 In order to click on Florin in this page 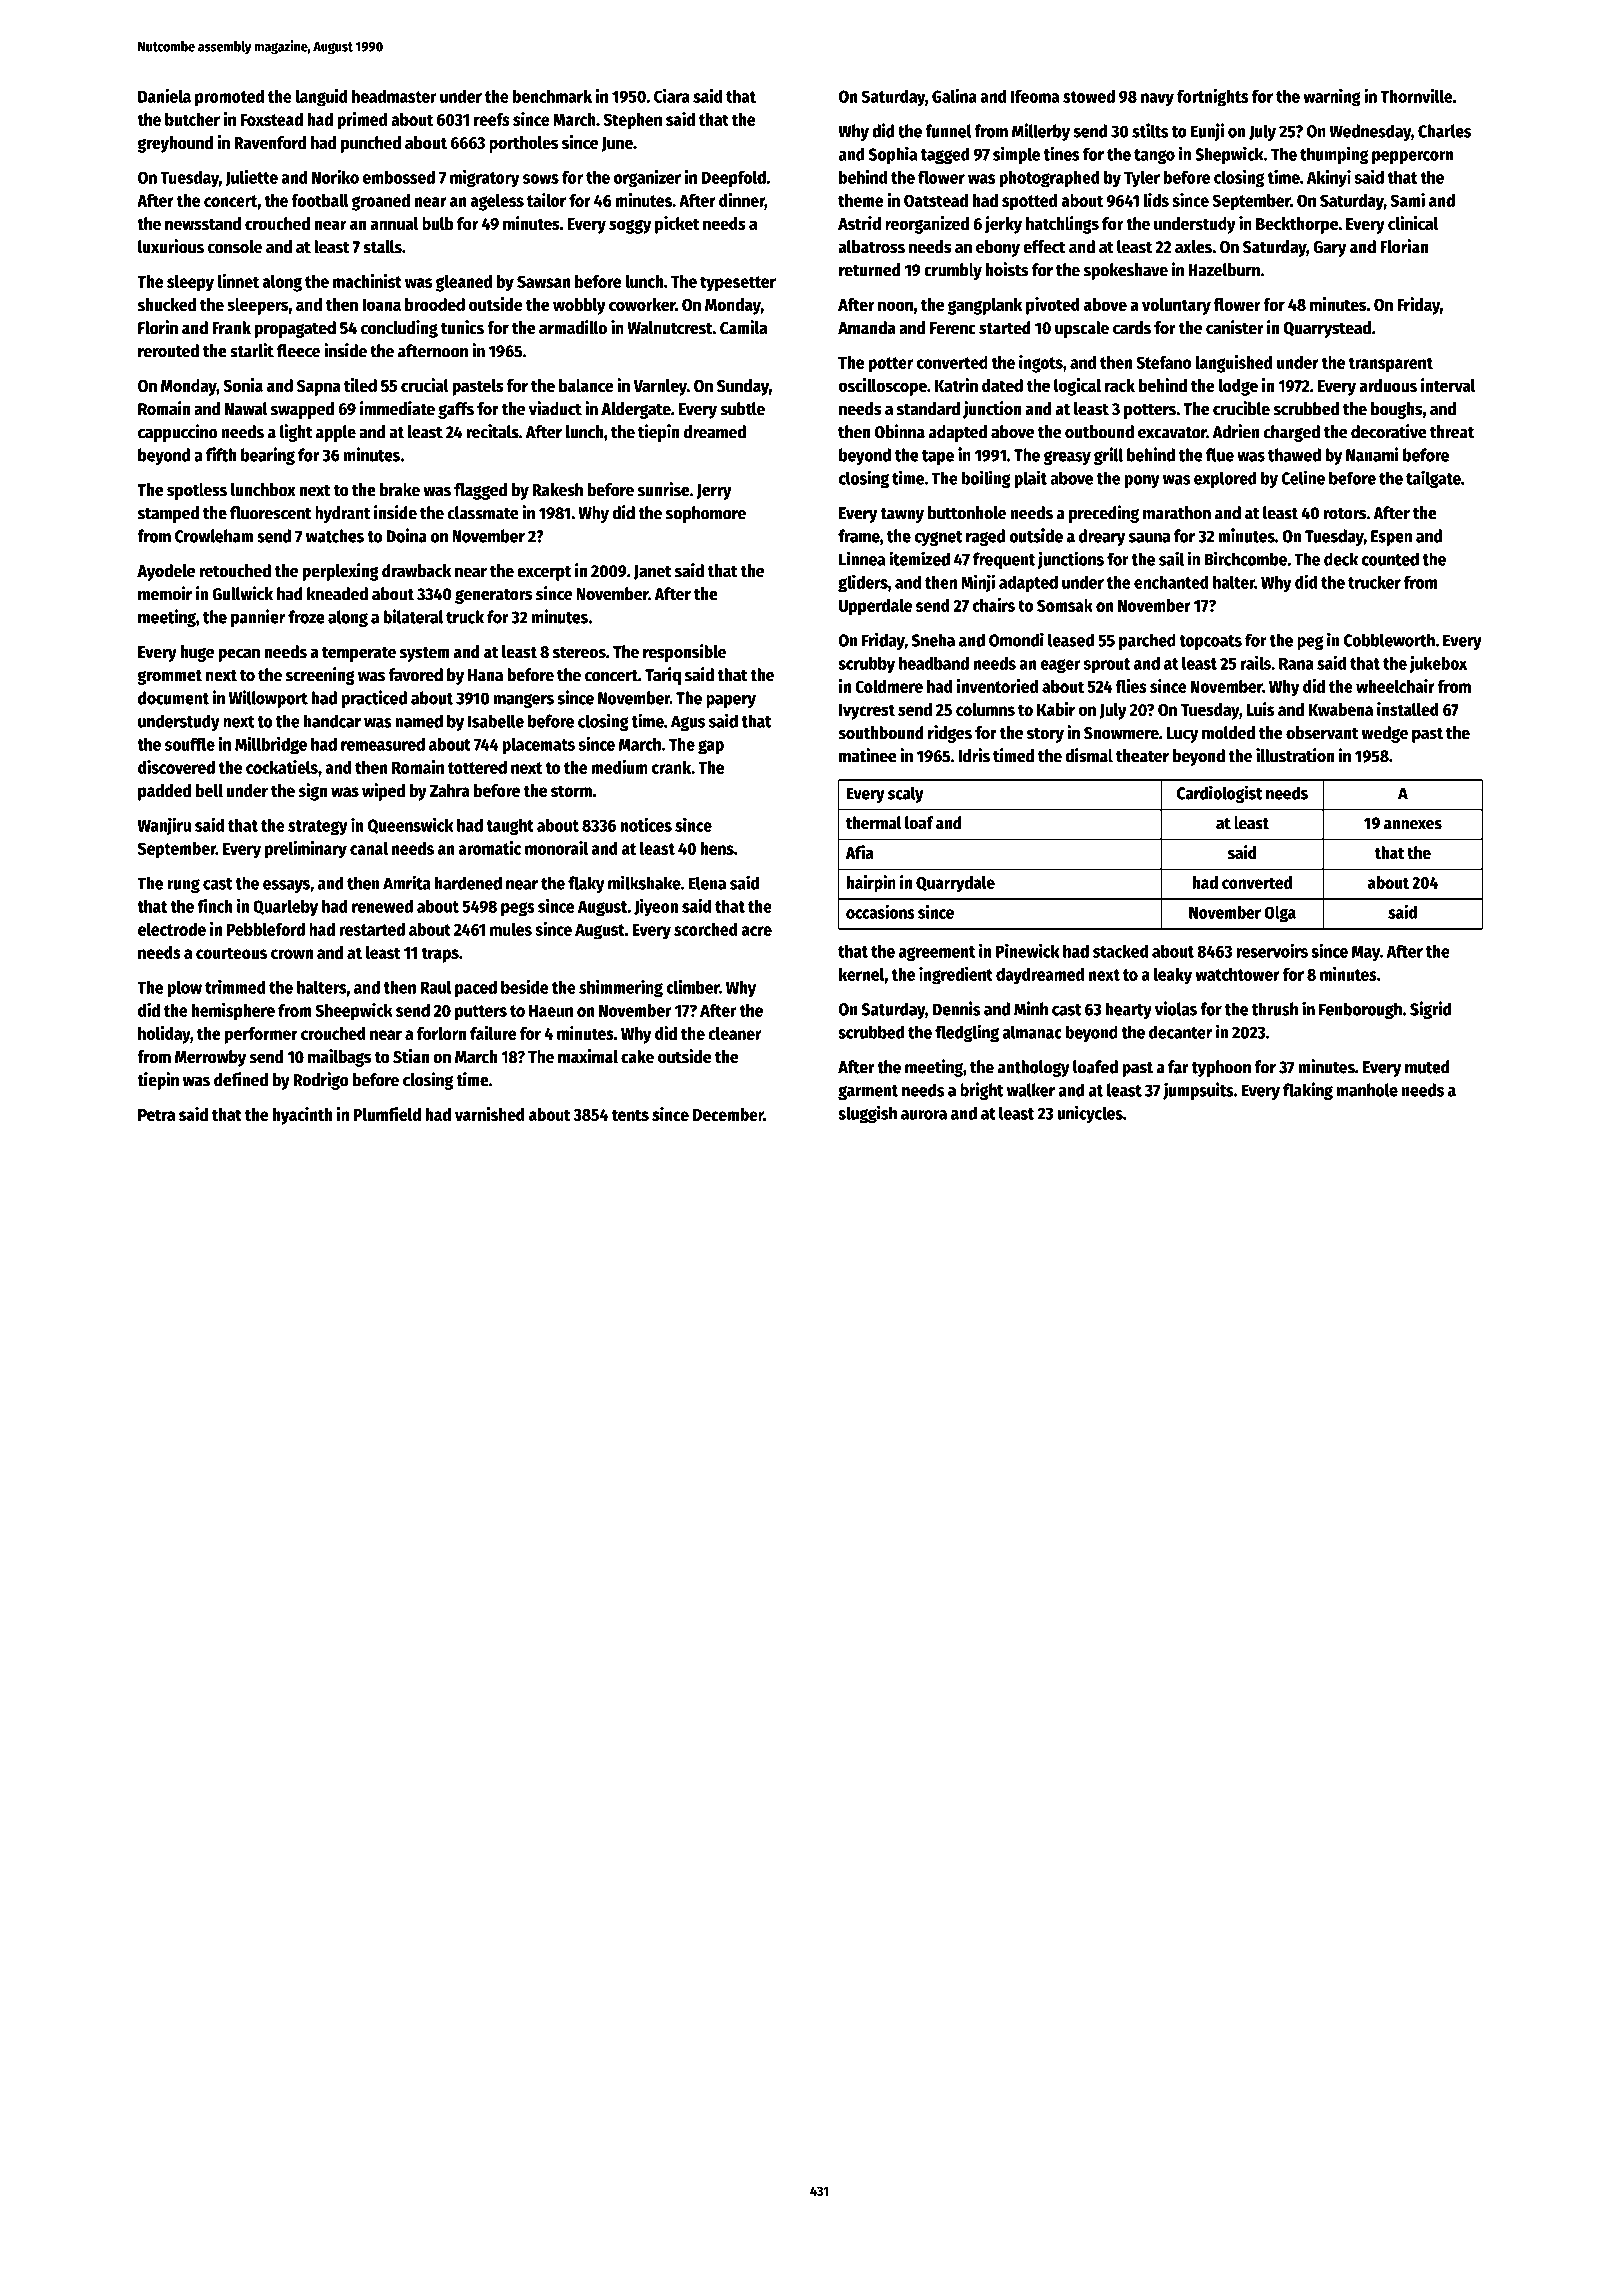, I will do `click(158, 327)`.
